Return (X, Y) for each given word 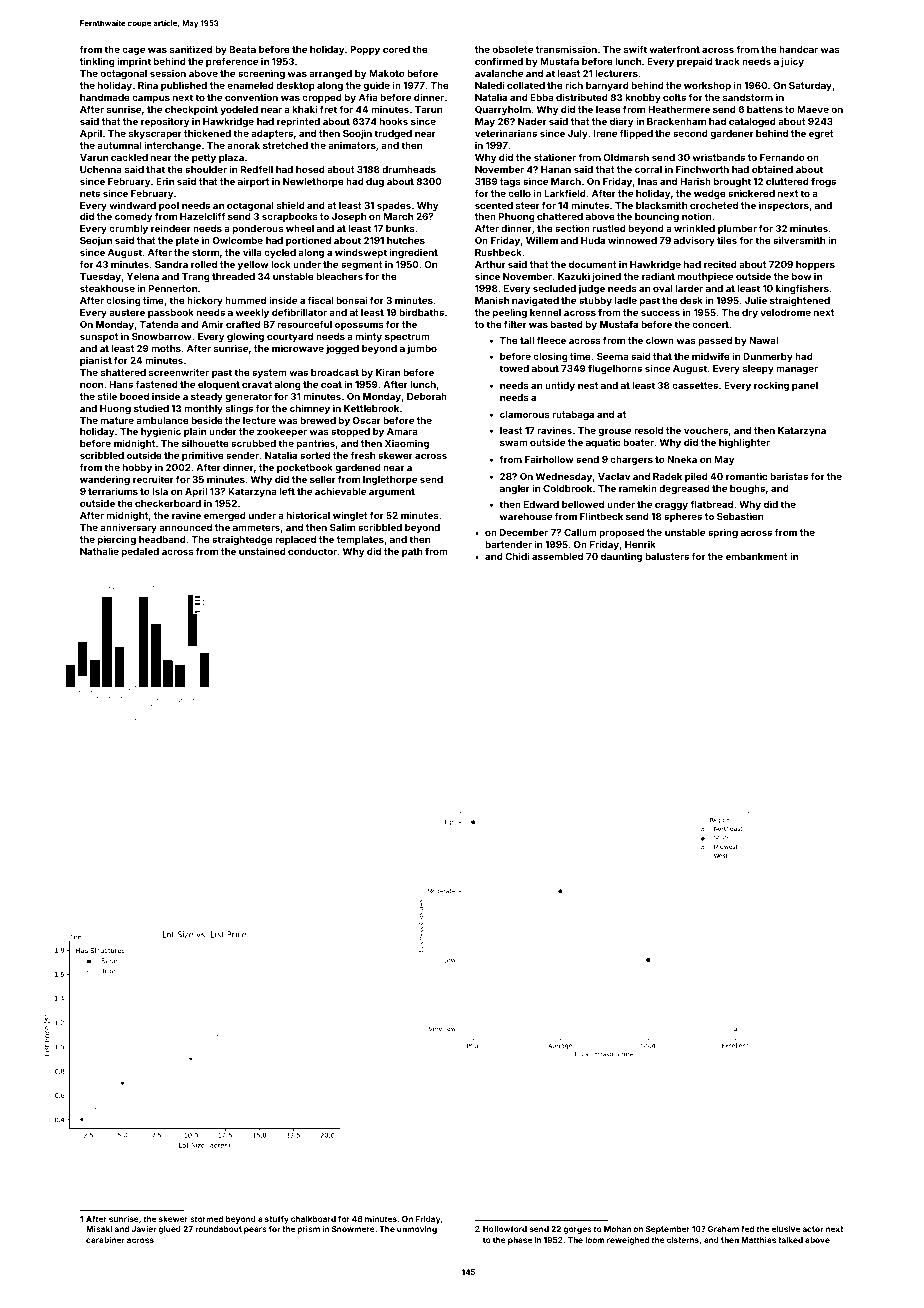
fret (328, 109)
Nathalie (99, 551)
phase (520, 1241)
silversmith (799, 240)
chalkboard (313, 1219)
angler (515, 489)
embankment (757, 556)
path (412, 552)
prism (309, 1230)
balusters (667, 556)
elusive (786, 1229)
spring (723, 533)
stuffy (277, 1220)
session (168, 73)
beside (207, 420)
